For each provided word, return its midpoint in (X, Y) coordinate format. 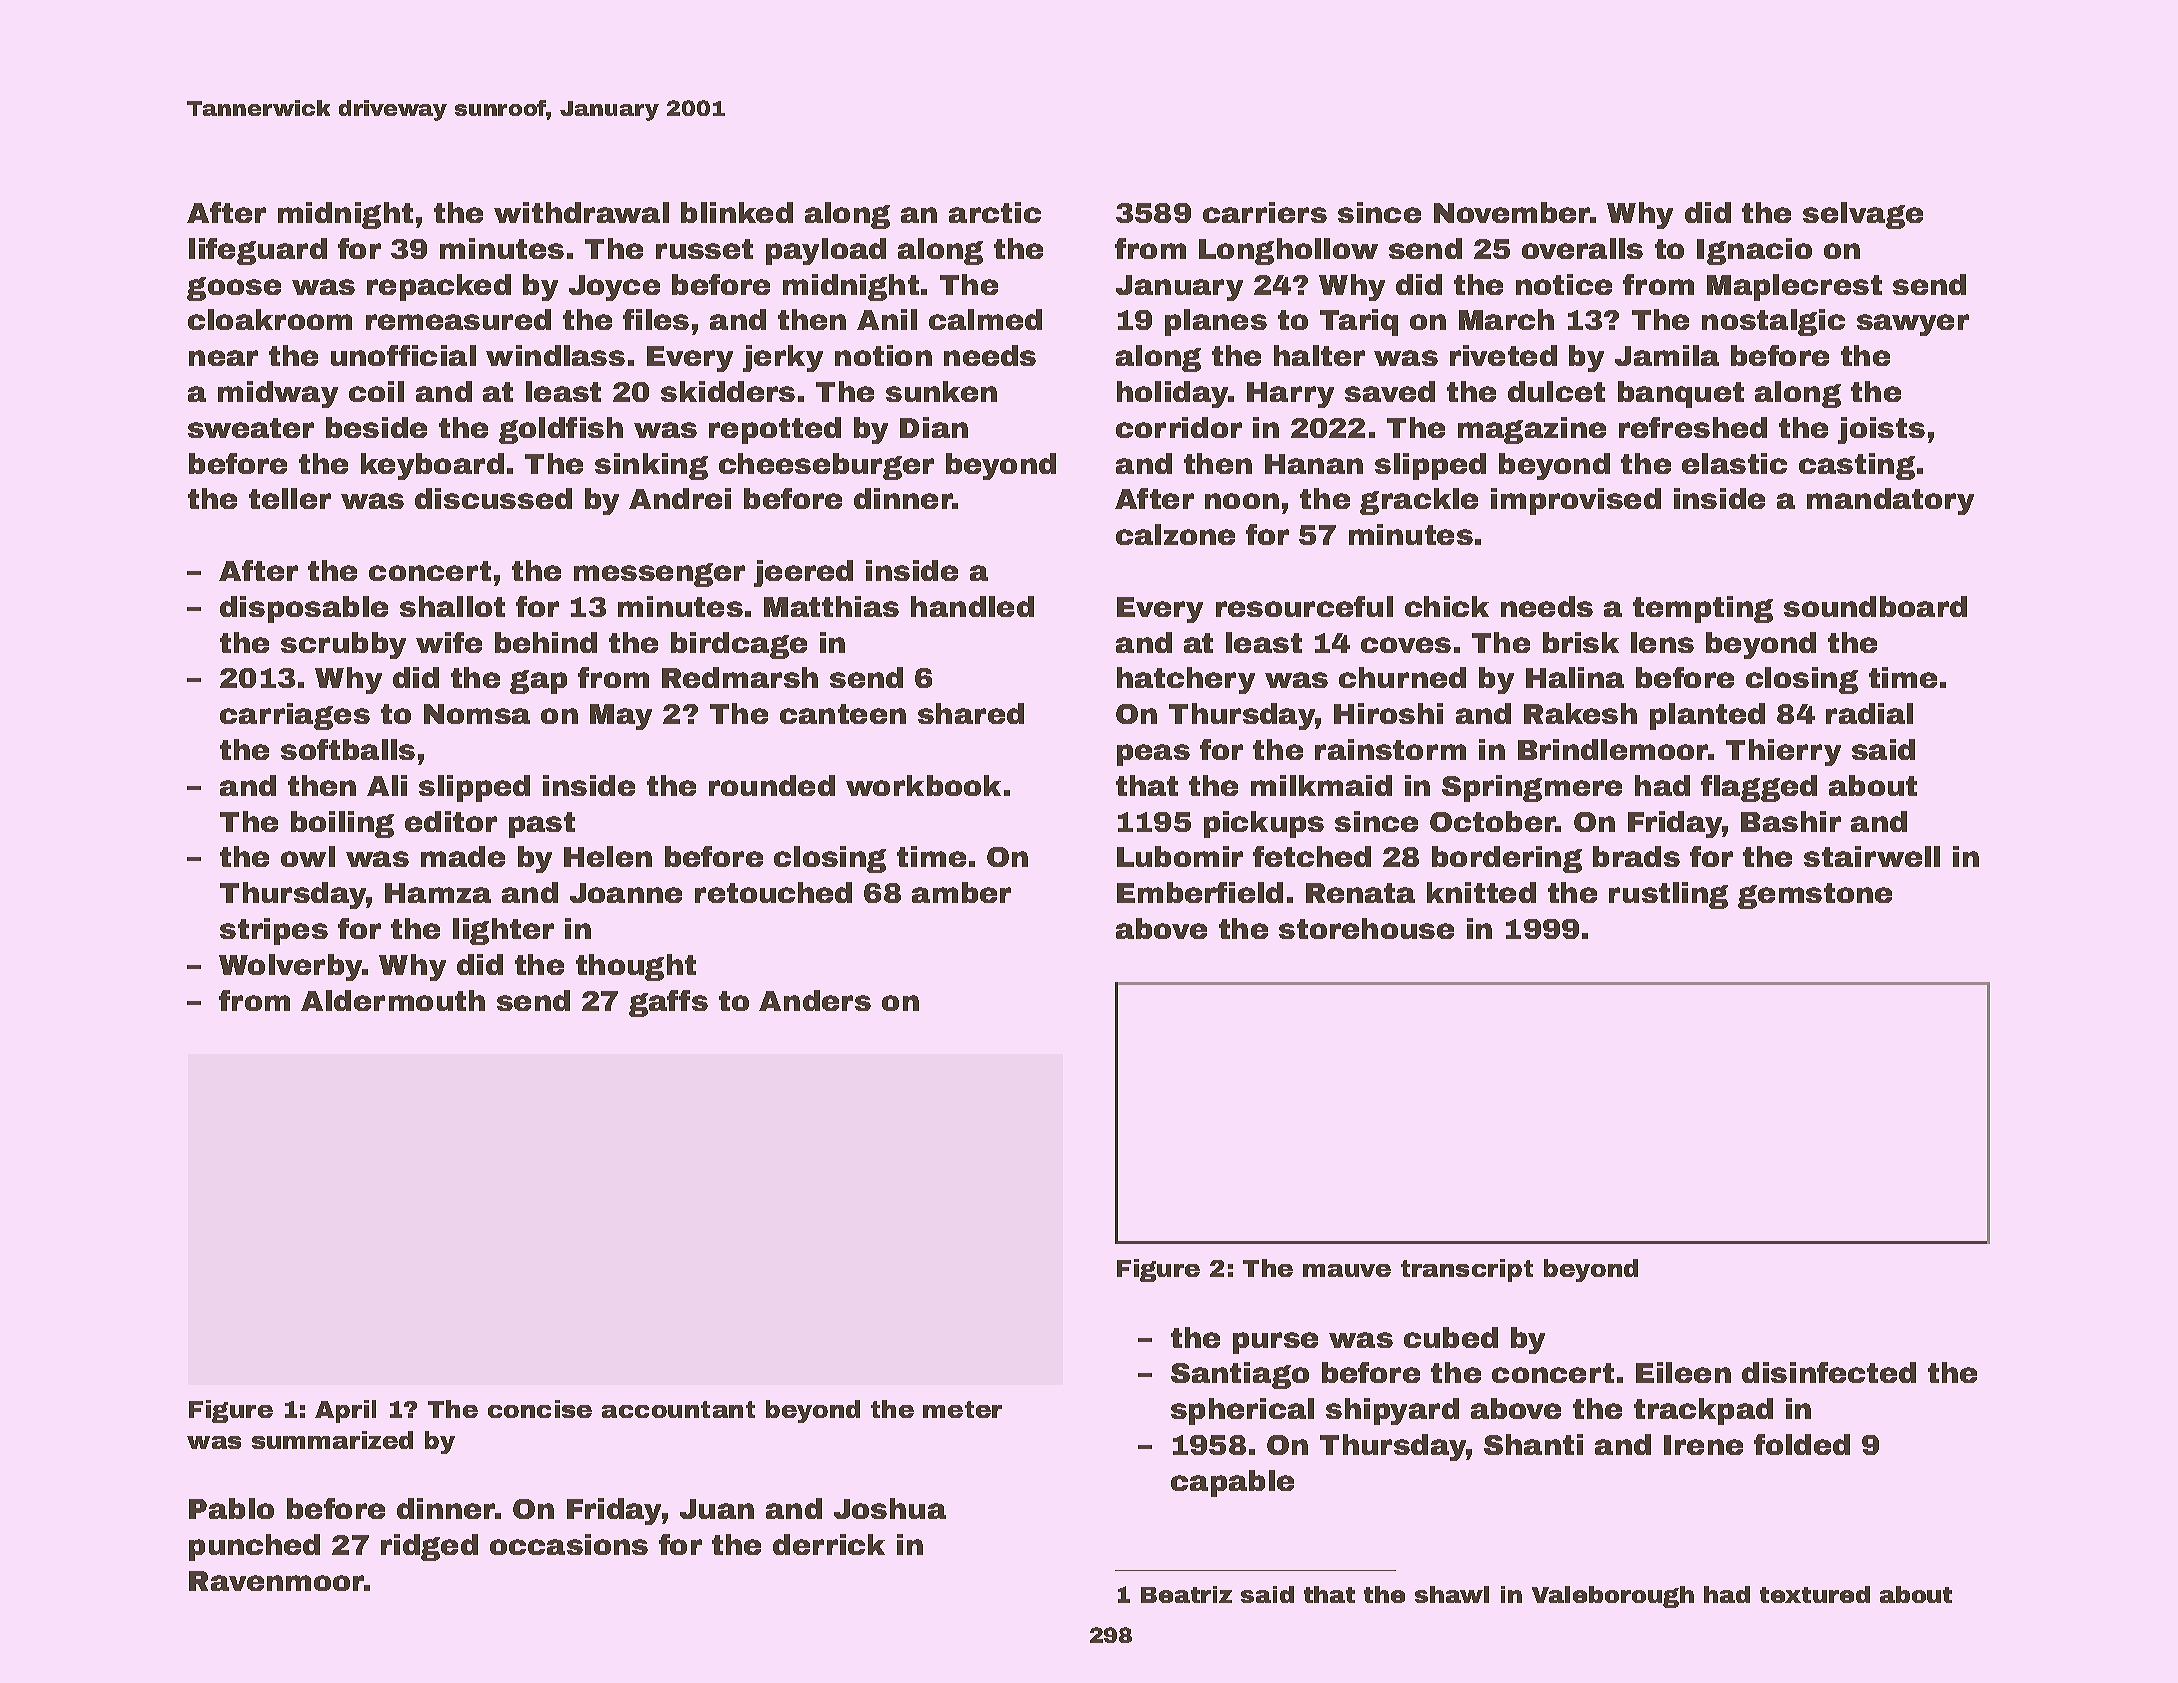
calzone (1175, 534)
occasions (569, 1544)
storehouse (1366, 928)
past (542, 825)
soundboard (1875, 606)
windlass (555, 355)
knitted (1481, 892)
